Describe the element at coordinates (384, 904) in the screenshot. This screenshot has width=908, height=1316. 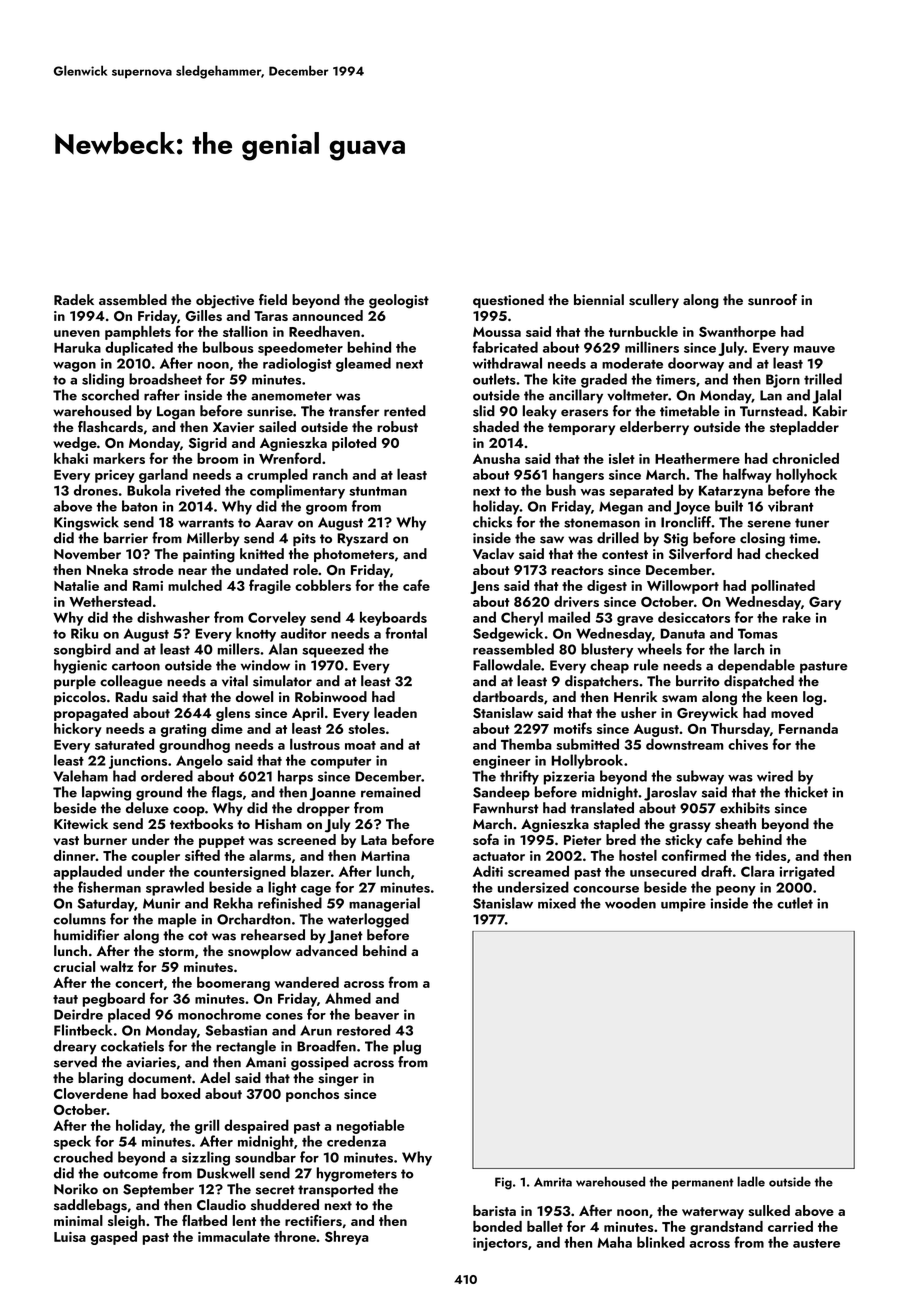
I see `managerial` at that location.
